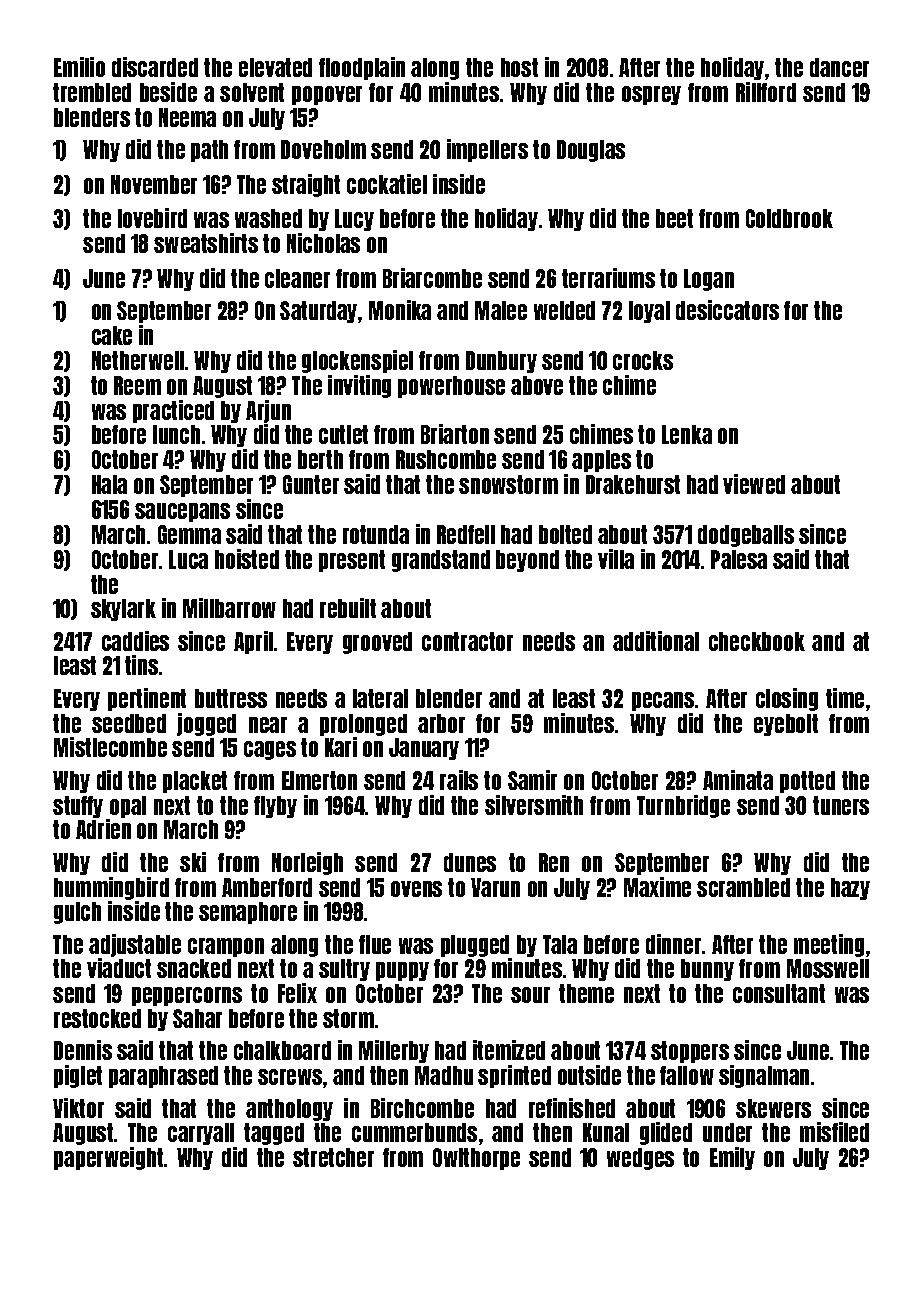 Image resolution: width=924 pixels, height=1314 pixels. What do you see at coordinates (850, 889) in the page?
I see `hazy` at bounding box center [850, 889].
